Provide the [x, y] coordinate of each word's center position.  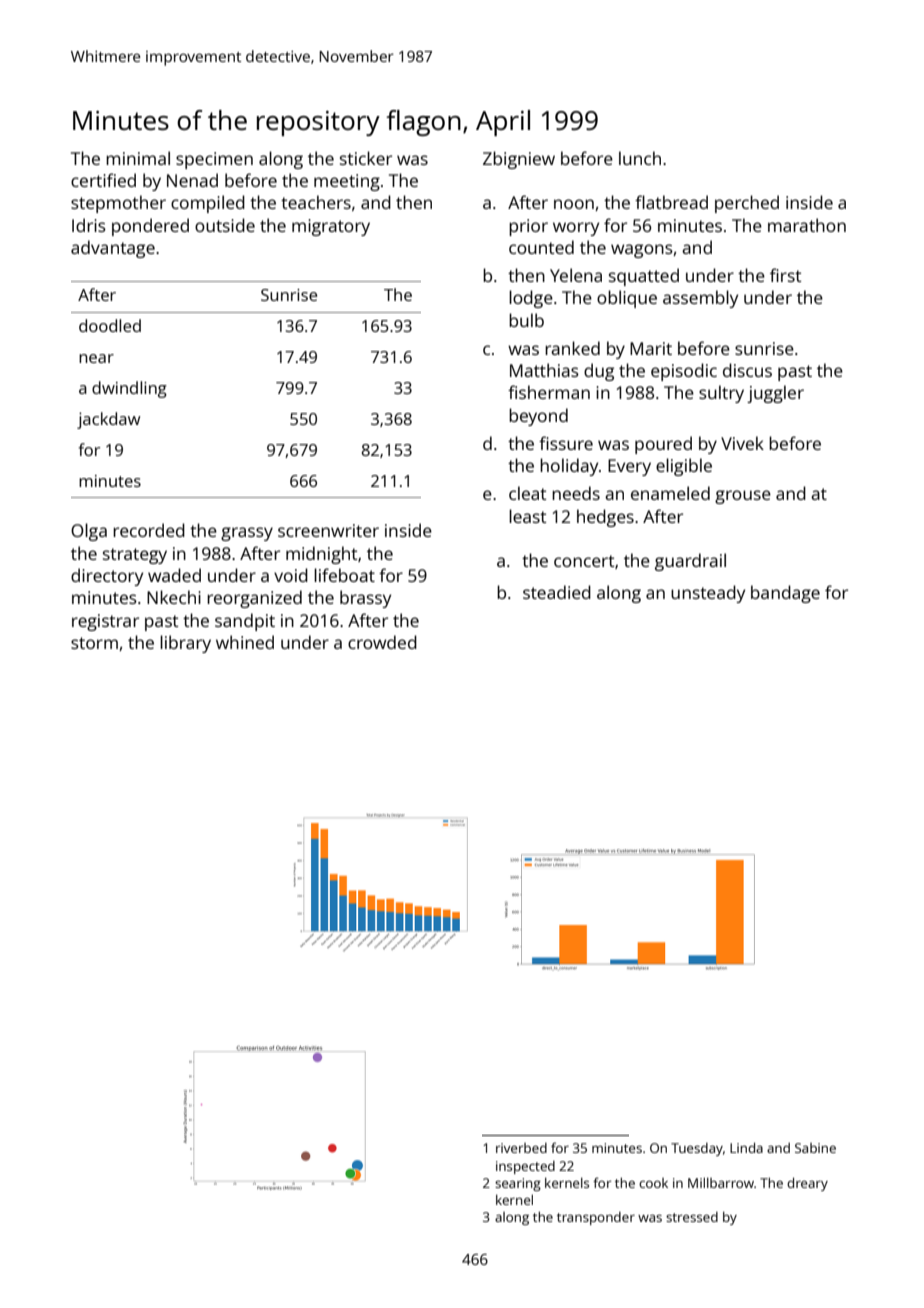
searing [518, 1184]
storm [94, 643]
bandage [785, 594]
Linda [746, 1147]
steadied [557, 592]
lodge [531, 299]
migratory [331, 227]
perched [747, 204]
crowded [382, 642]
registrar [105, 622]
